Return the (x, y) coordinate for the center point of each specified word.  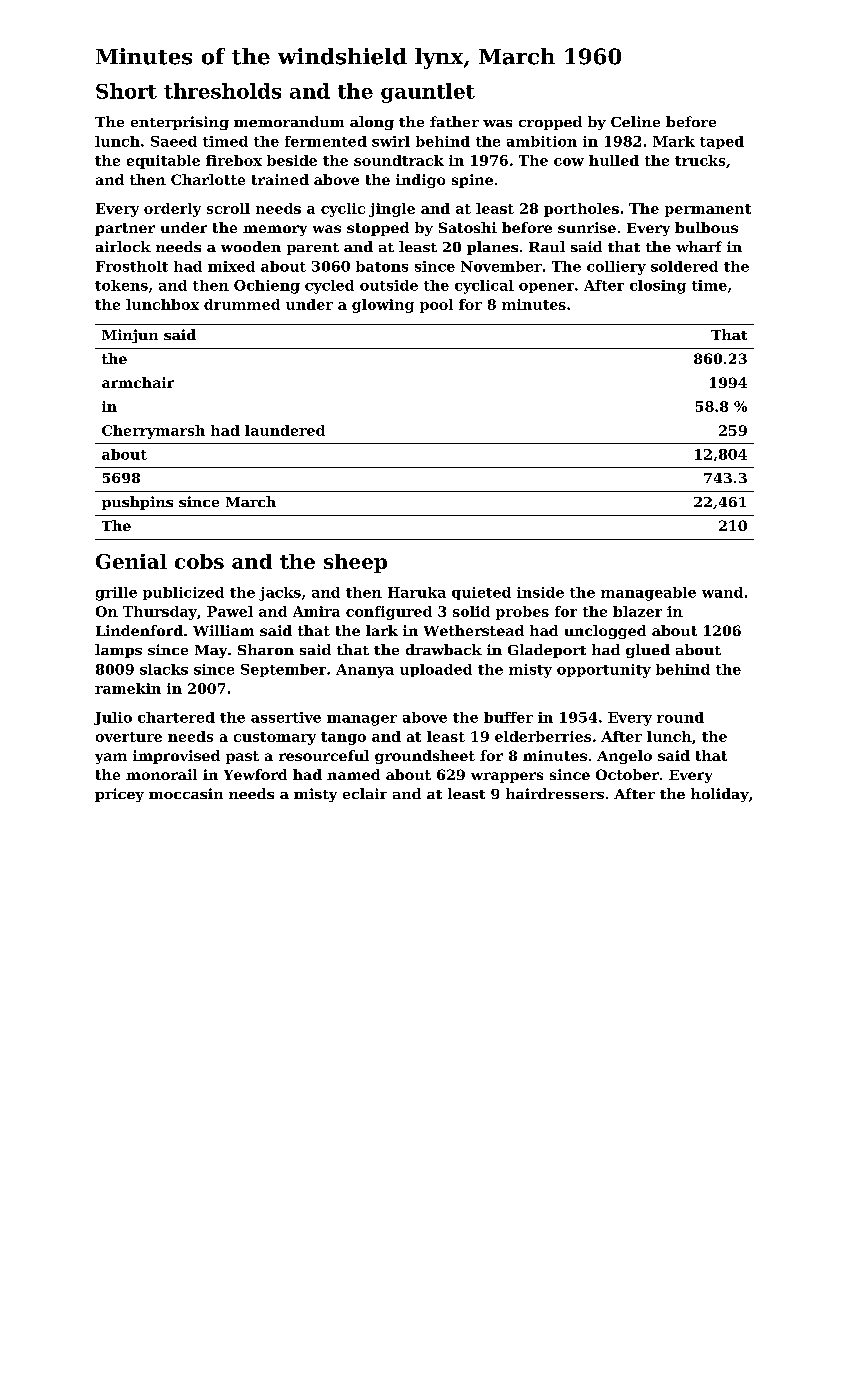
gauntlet (428, 93)
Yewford (255, 774)
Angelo (624, 757)
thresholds (222, 91)
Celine (635, 121)
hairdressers (555, 793)
